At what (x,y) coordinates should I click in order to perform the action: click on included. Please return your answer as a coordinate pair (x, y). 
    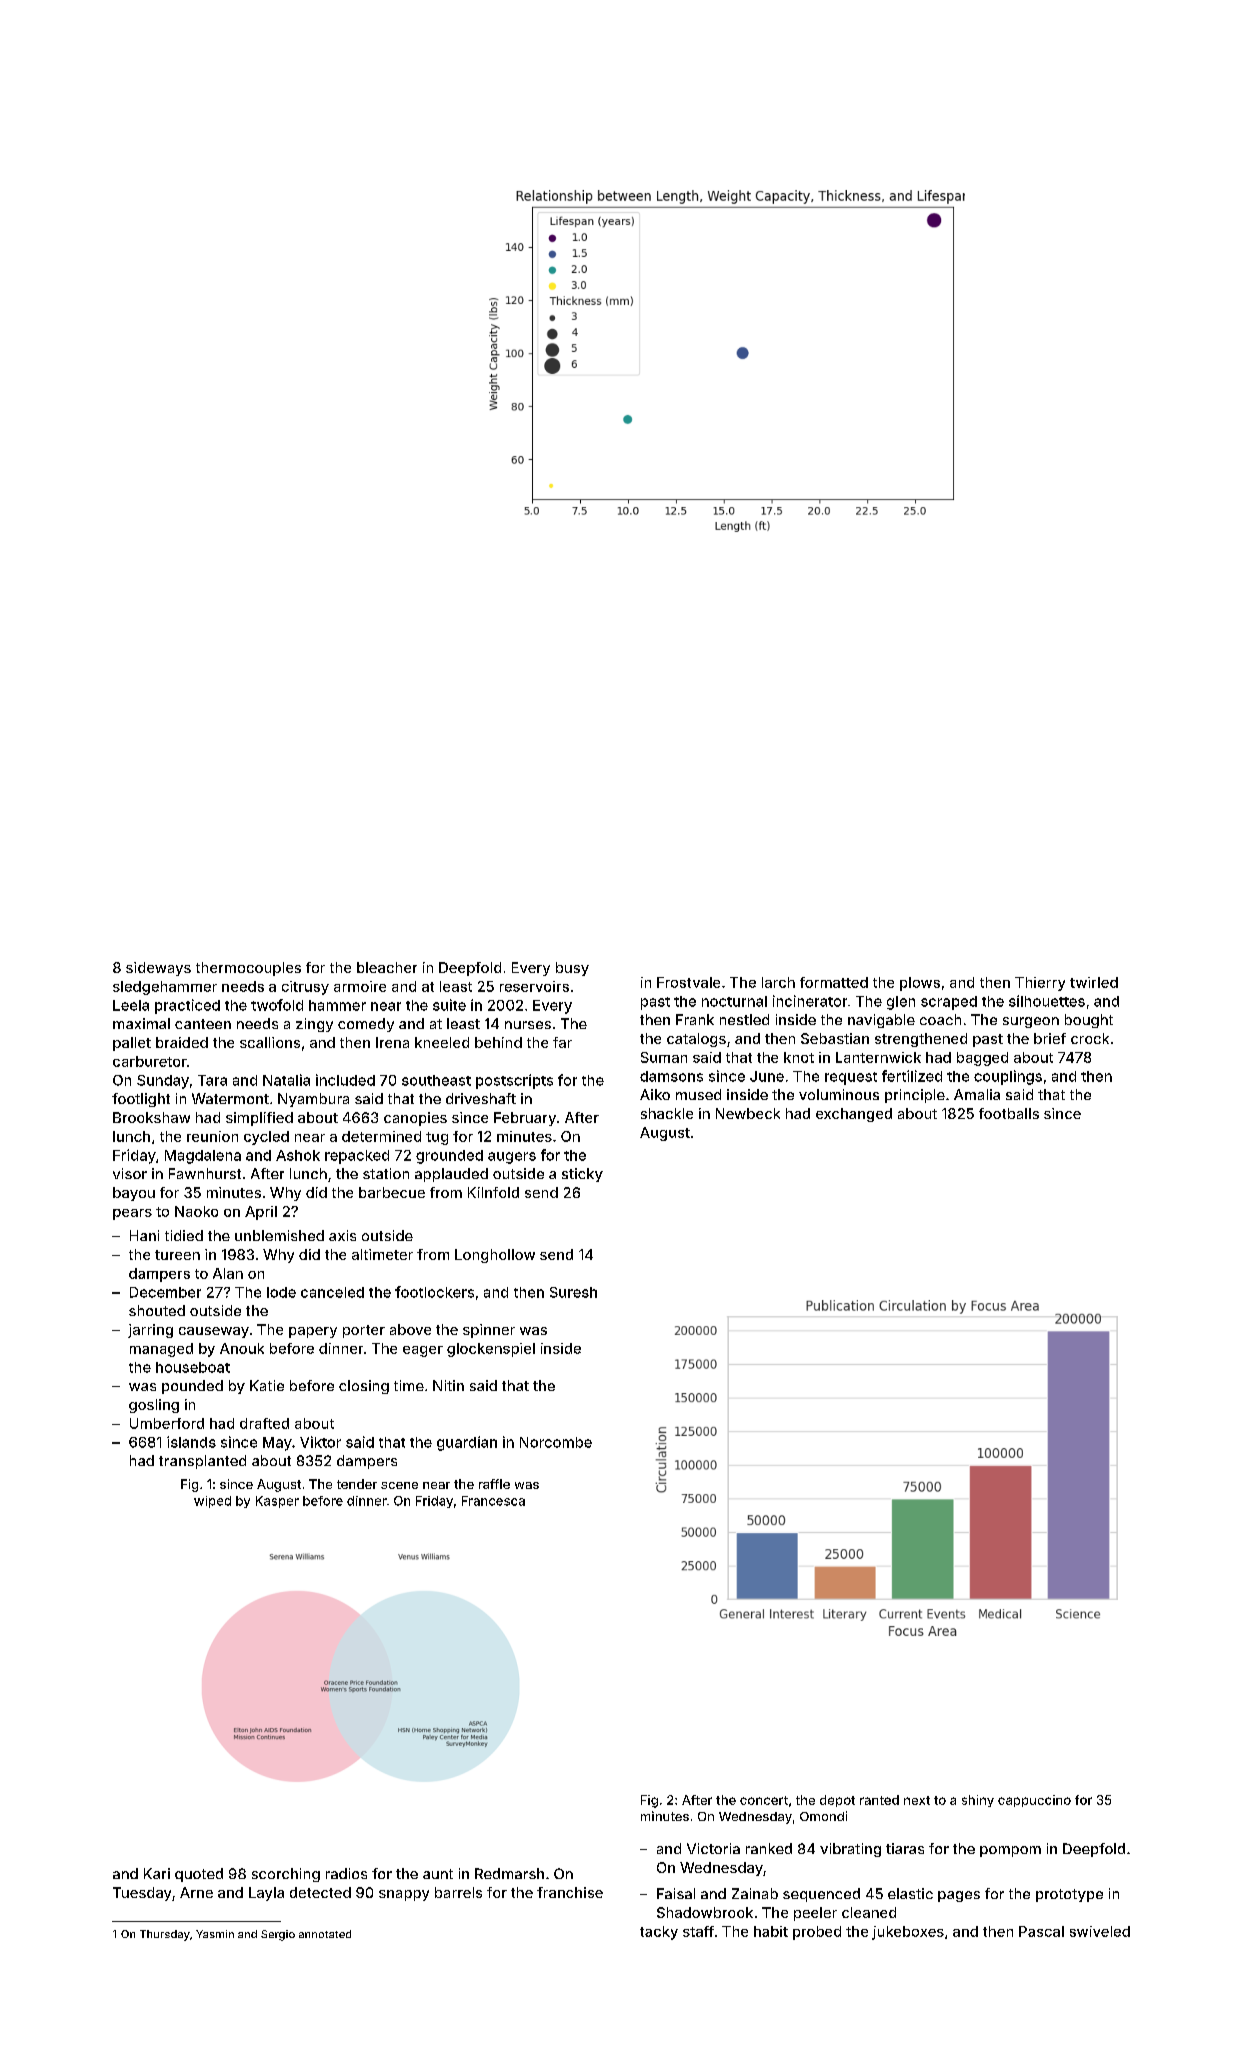
    Looking at the image, I should click on (345, 1080).
